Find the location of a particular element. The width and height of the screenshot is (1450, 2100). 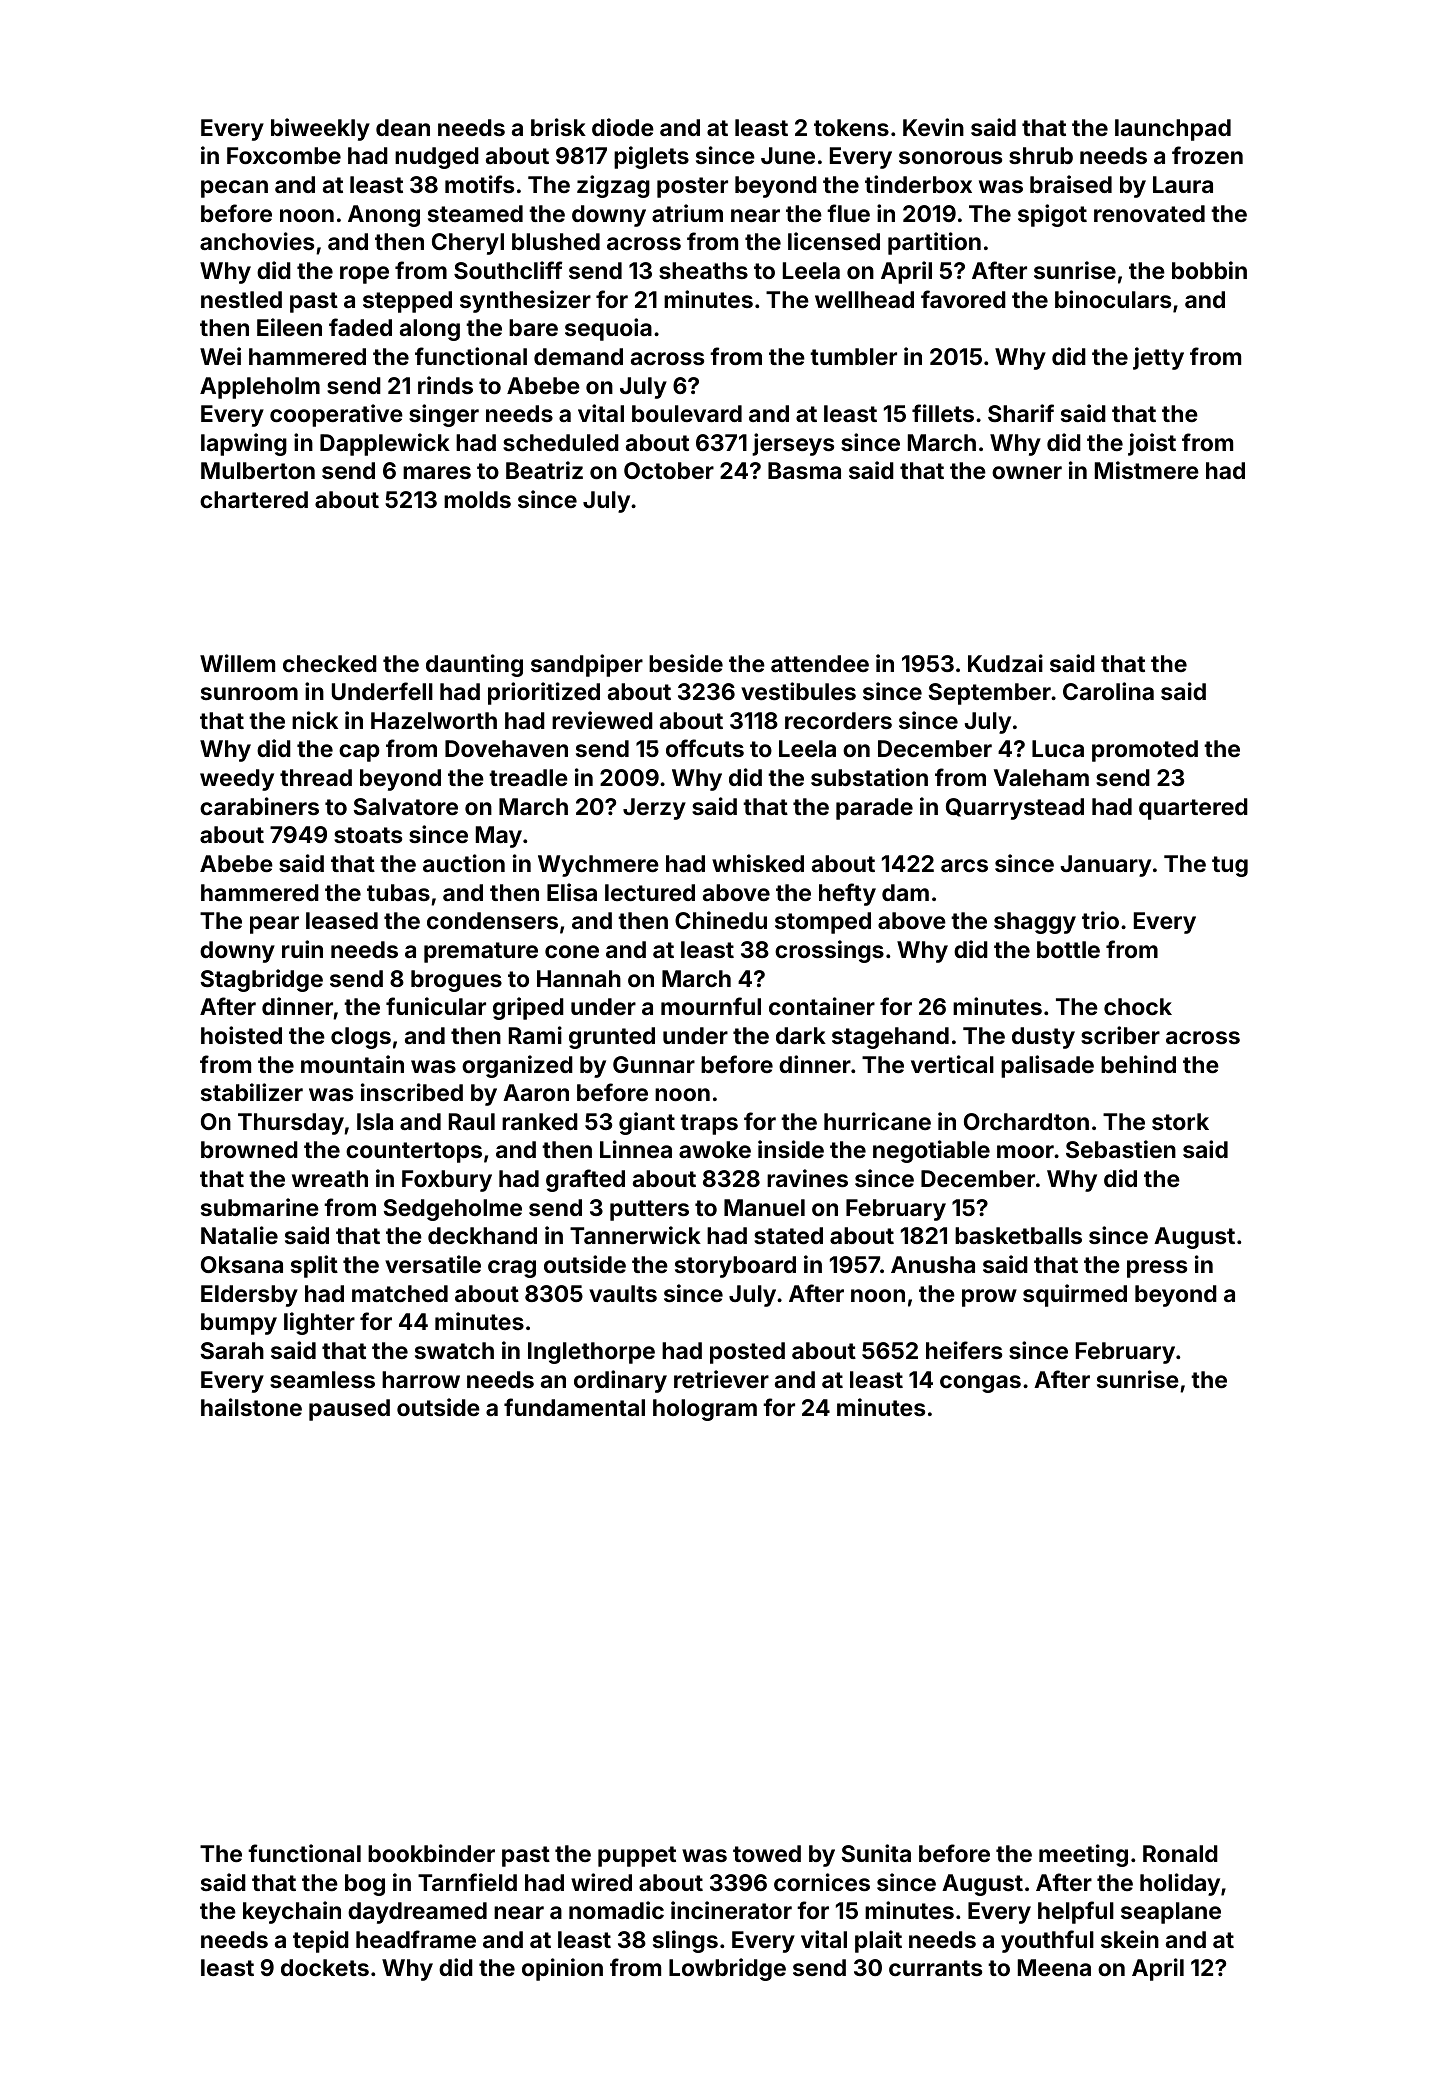

Carolina is located at coordinates (1108, 691).
